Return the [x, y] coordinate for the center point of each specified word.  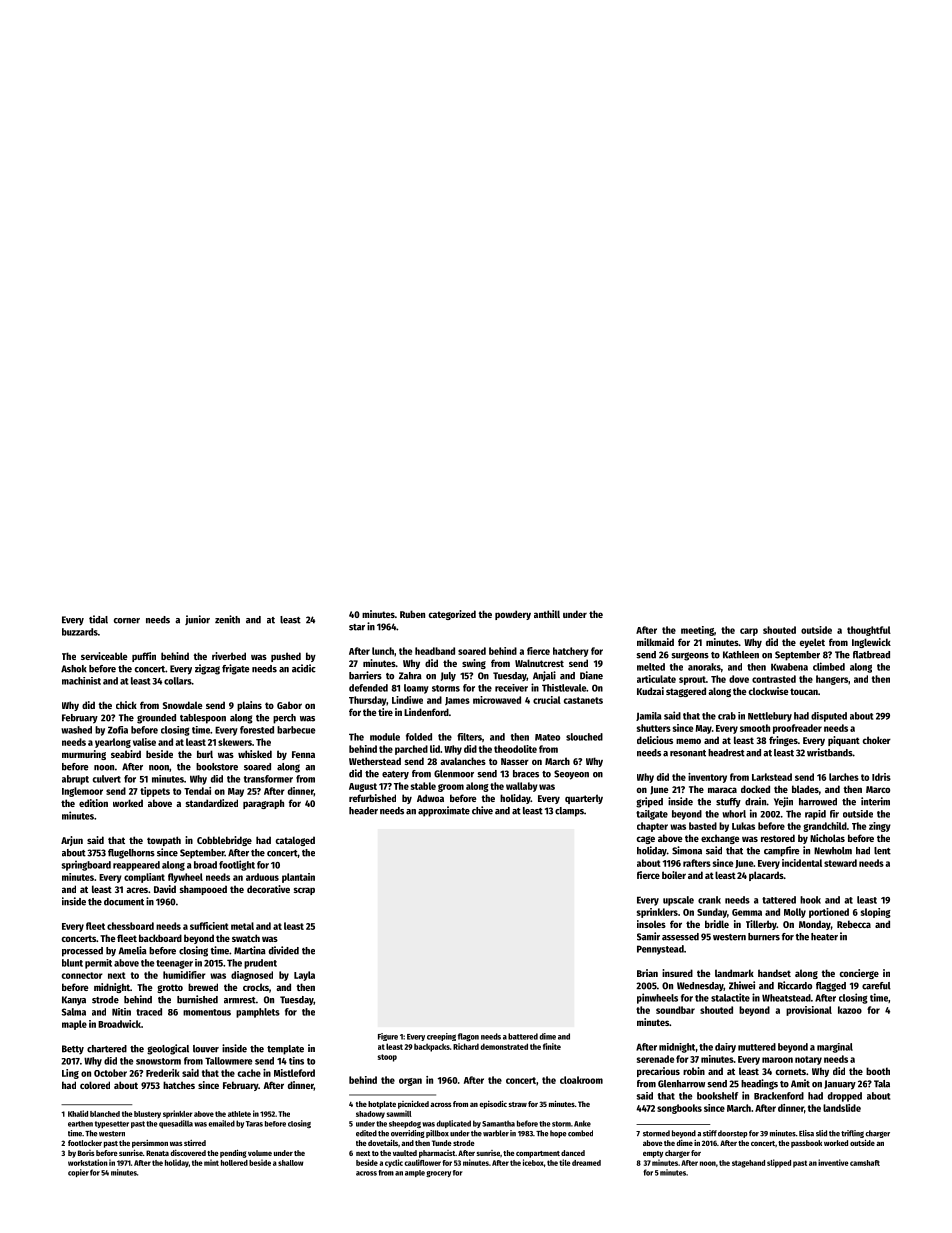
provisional [809, 1011]
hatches [179, 1085]
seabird [126, 754]
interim [875, 801]
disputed [829, 717]
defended [368, 688]
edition [93, 803]
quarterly [584, 799]
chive [482, 810]
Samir [648, 936]
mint [211, 1162]
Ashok [74, 669]
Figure [388, 1037]
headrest [726, 753]
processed [82, 952]
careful [876, 986]
